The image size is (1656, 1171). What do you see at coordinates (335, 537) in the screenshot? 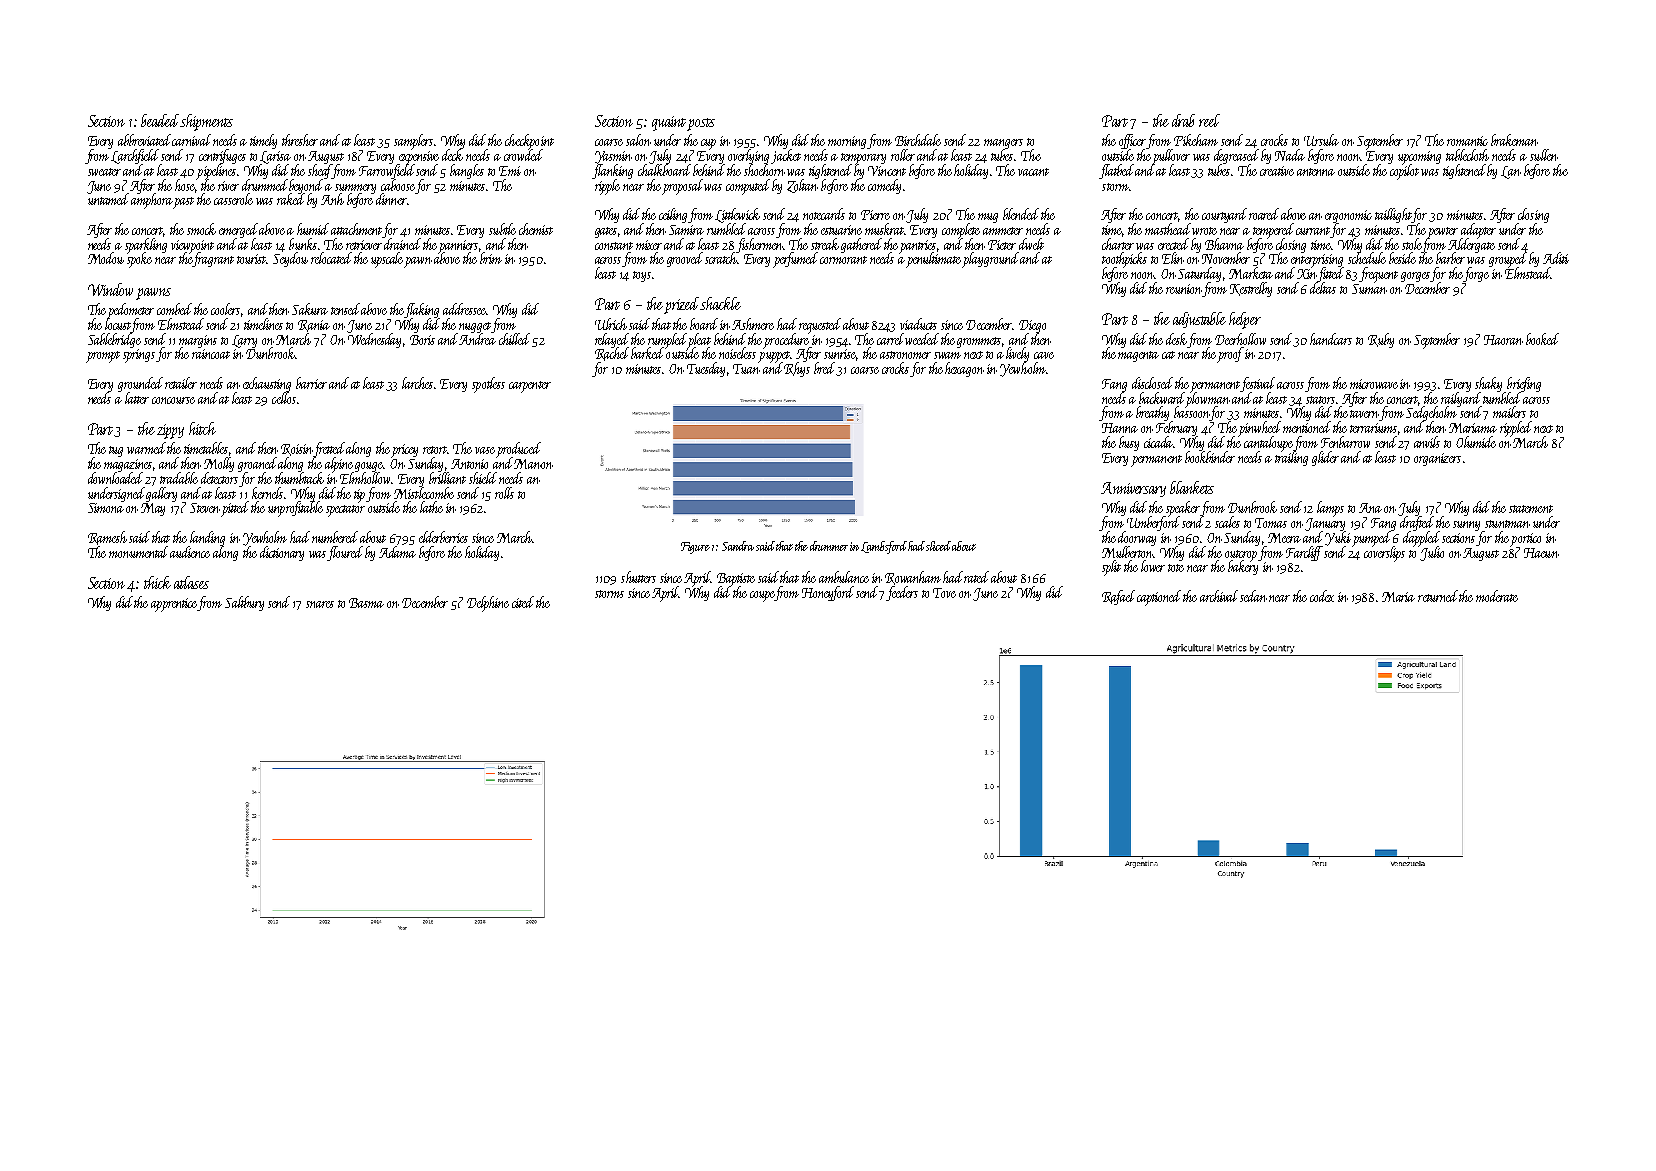
I see `numbered` at bounding box center [335, 537].
